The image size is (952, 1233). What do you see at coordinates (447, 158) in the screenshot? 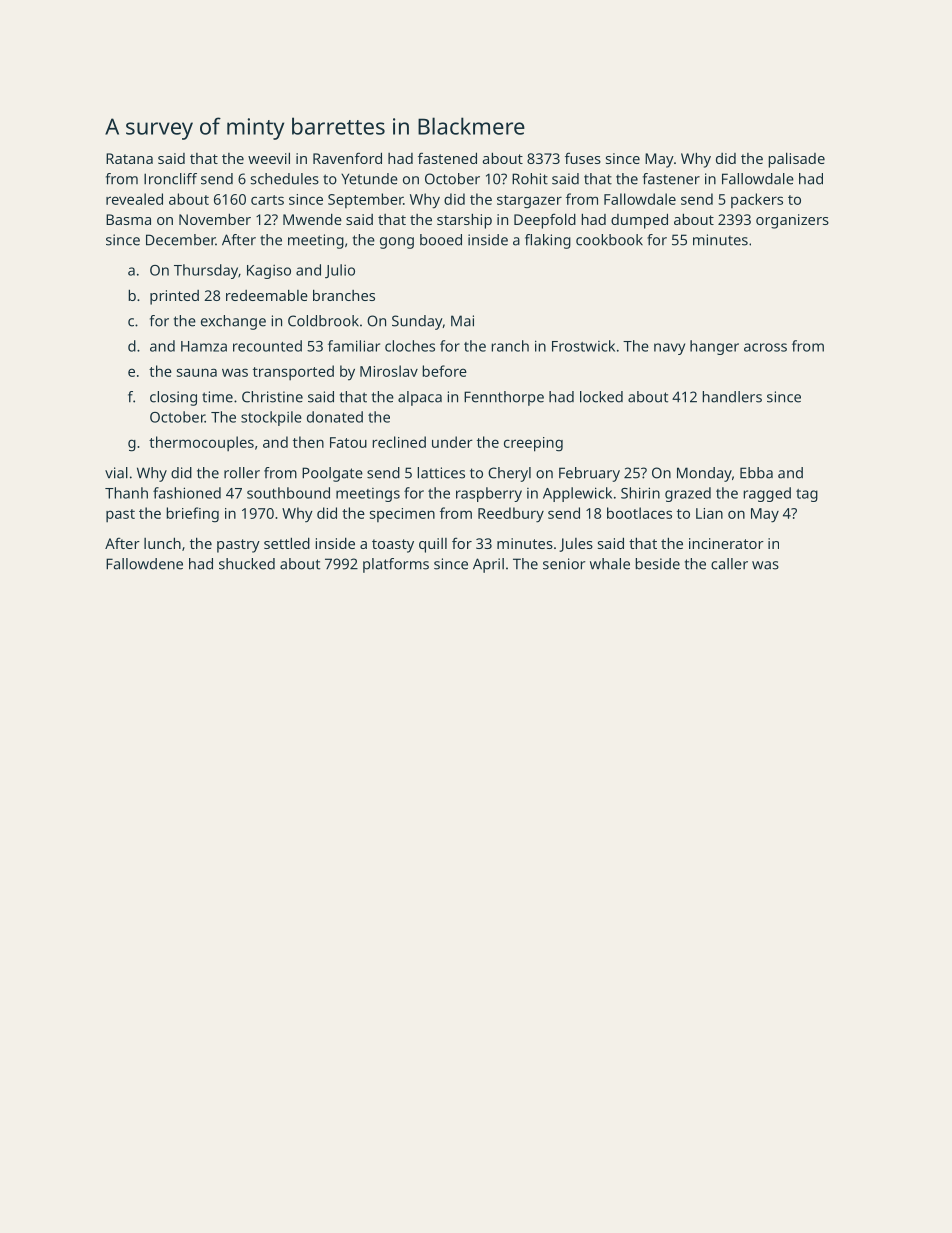
I see `fastened` at bounding box center [447, 158].
